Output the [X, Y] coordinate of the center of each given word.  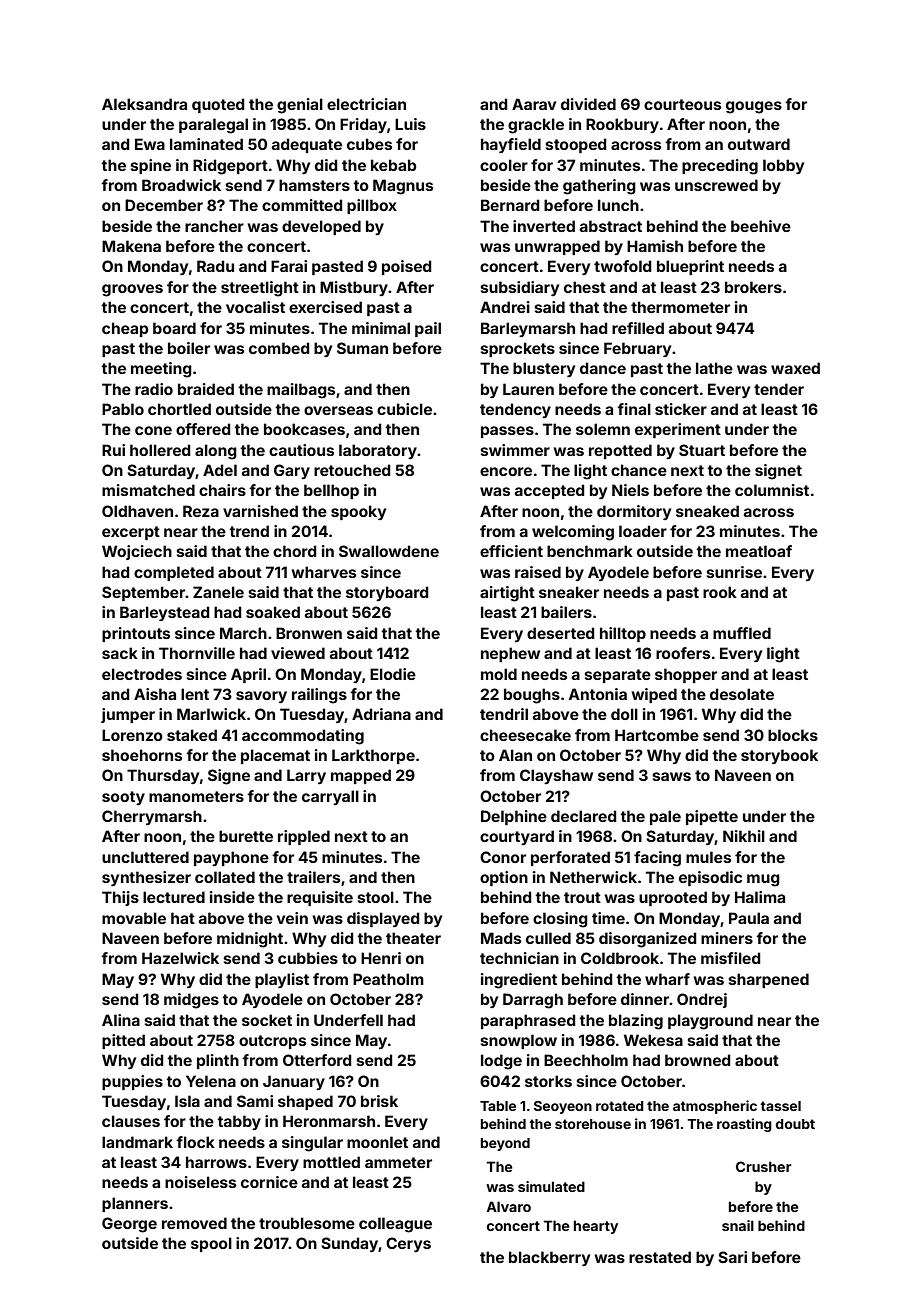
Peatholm [388, 979]
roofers [683, 653]
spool [211, 1244]
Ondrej [702, 1000]
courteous [682, 104]
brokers [753, 287]
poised [406, 267]
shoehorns [142, 755]
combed [279, 348]
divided [588, 104]
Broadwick [181, 185]
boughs [532, 696]
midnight [250, 940]
